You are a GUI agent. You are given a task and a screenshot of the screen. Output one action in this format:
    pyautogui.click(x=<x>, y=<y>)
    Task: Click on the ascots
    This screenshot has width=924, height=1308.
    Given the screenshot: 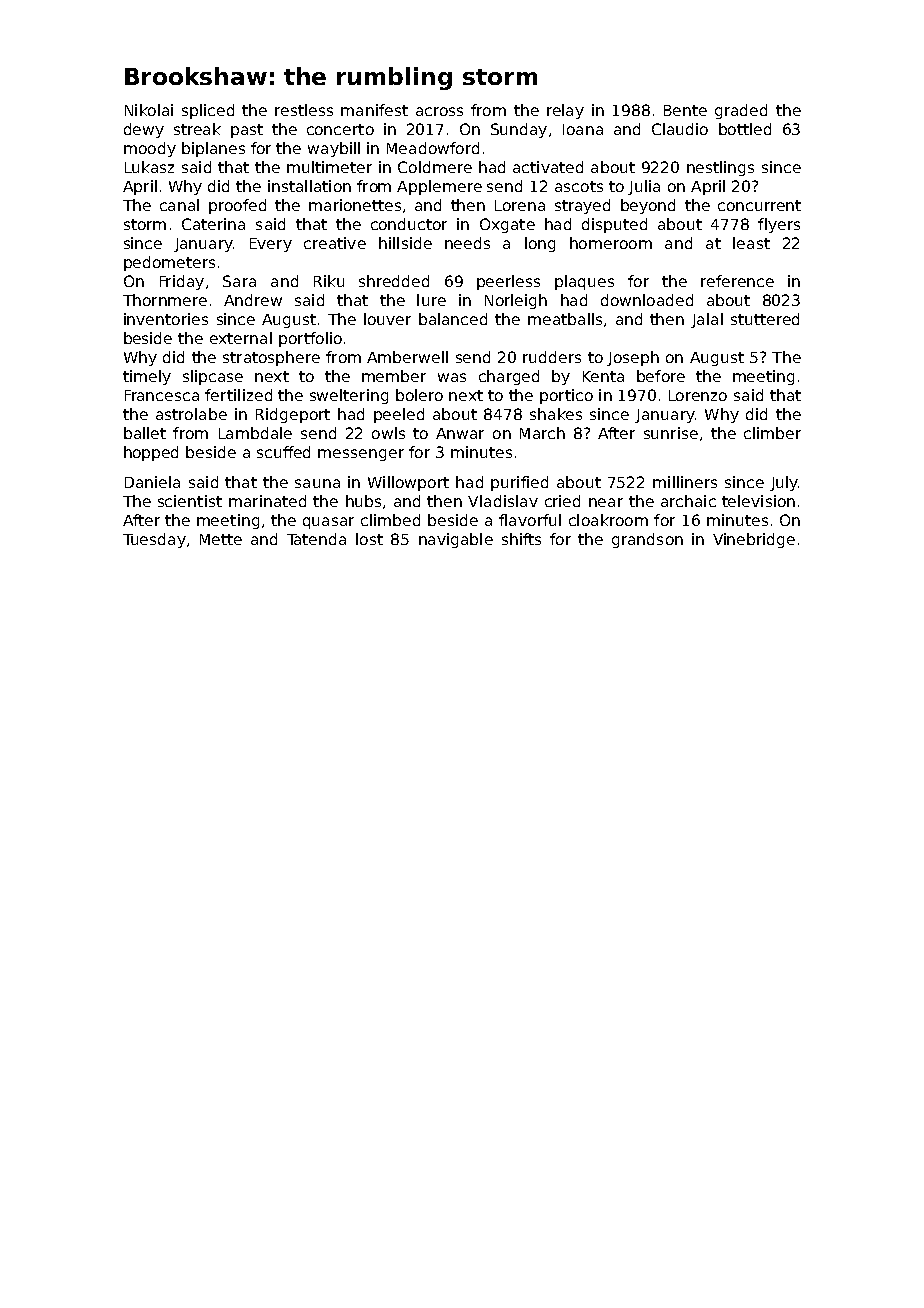 What is the action you would take?
    pyautogui.click(x=579, y=186)
